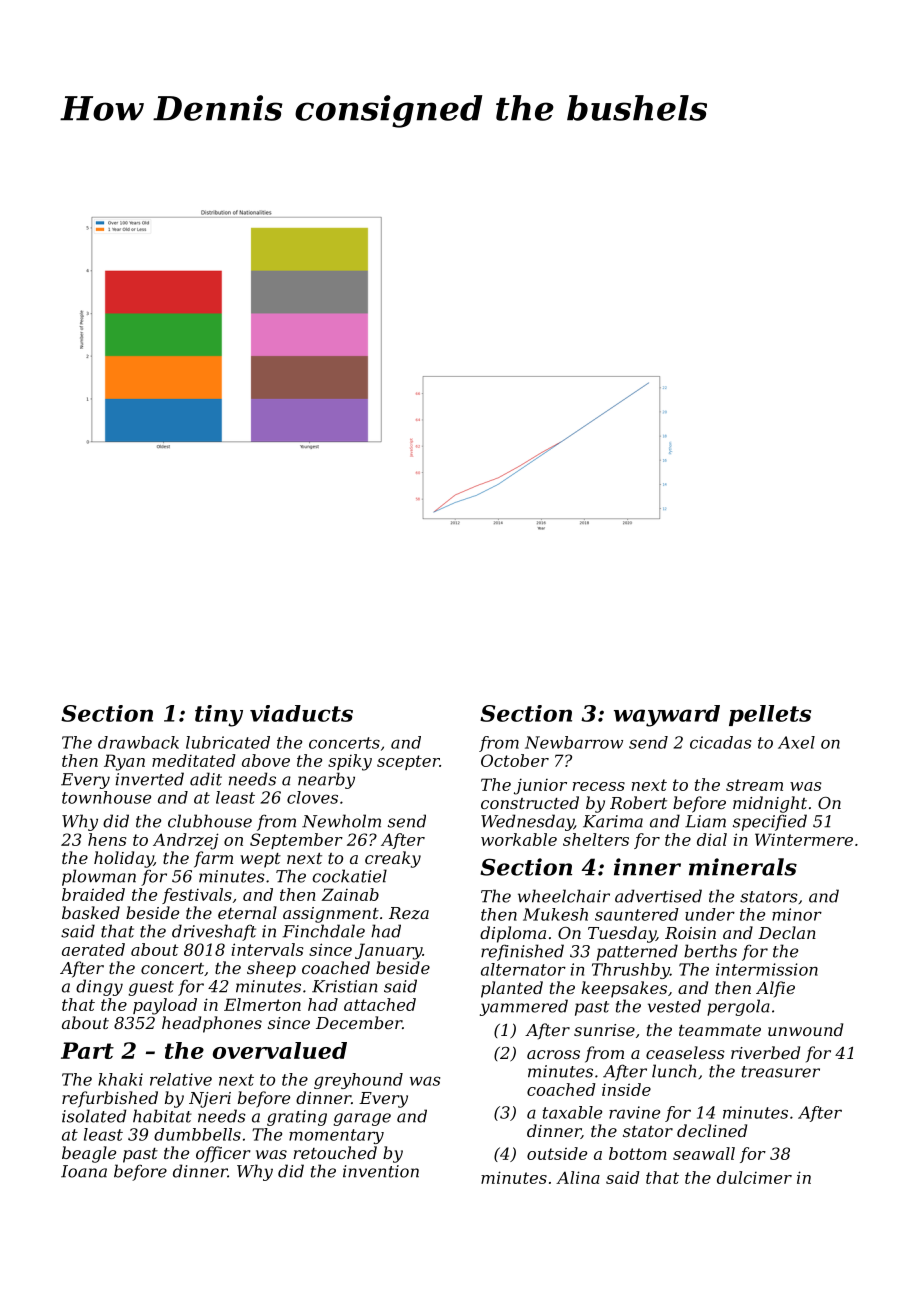 The width and height of the screenshot is (924, 1311). Describe the element at coordinates (106, 797) in the screenshot. I see `townhouse` at that location.
